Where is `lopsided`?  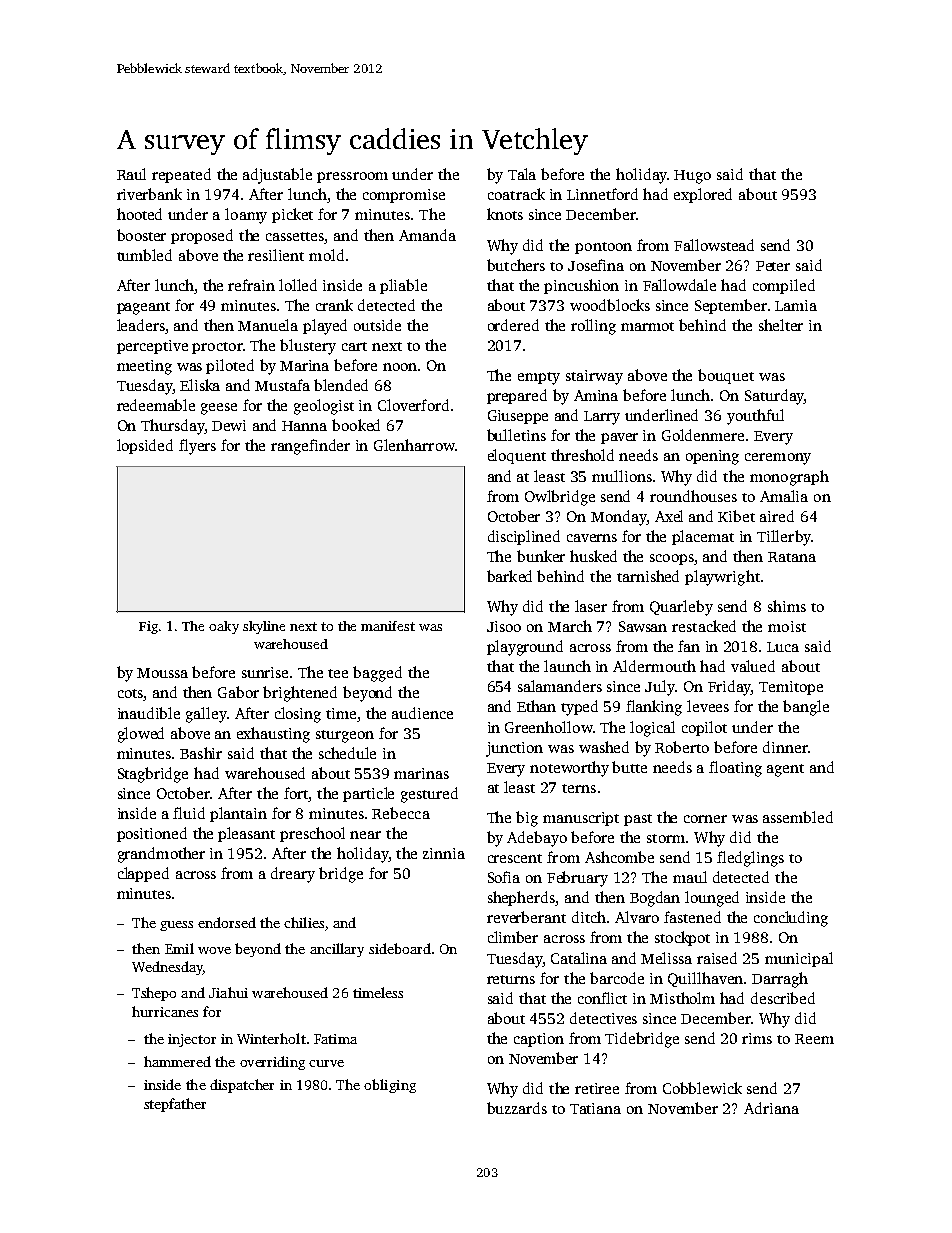
lopsided is located at coordinates (145, 446).
